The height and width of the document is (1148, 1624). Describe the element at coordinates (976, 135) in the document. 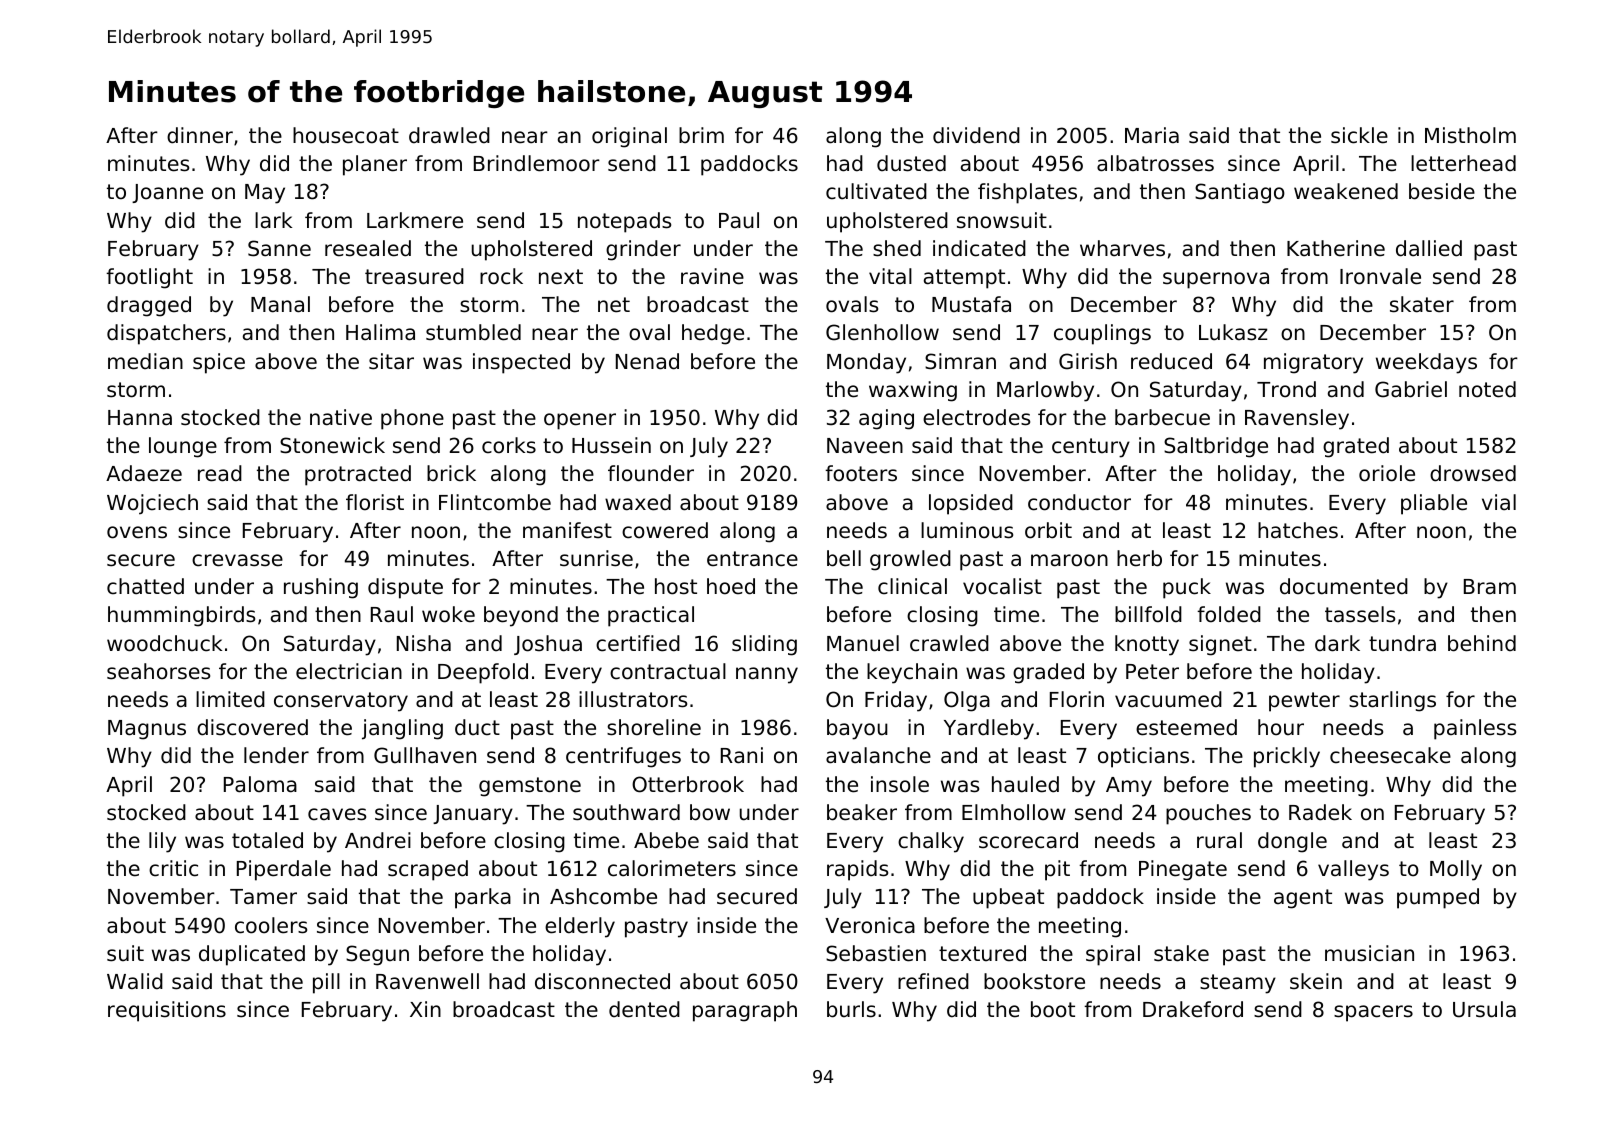

I see `dividend` at that location.
